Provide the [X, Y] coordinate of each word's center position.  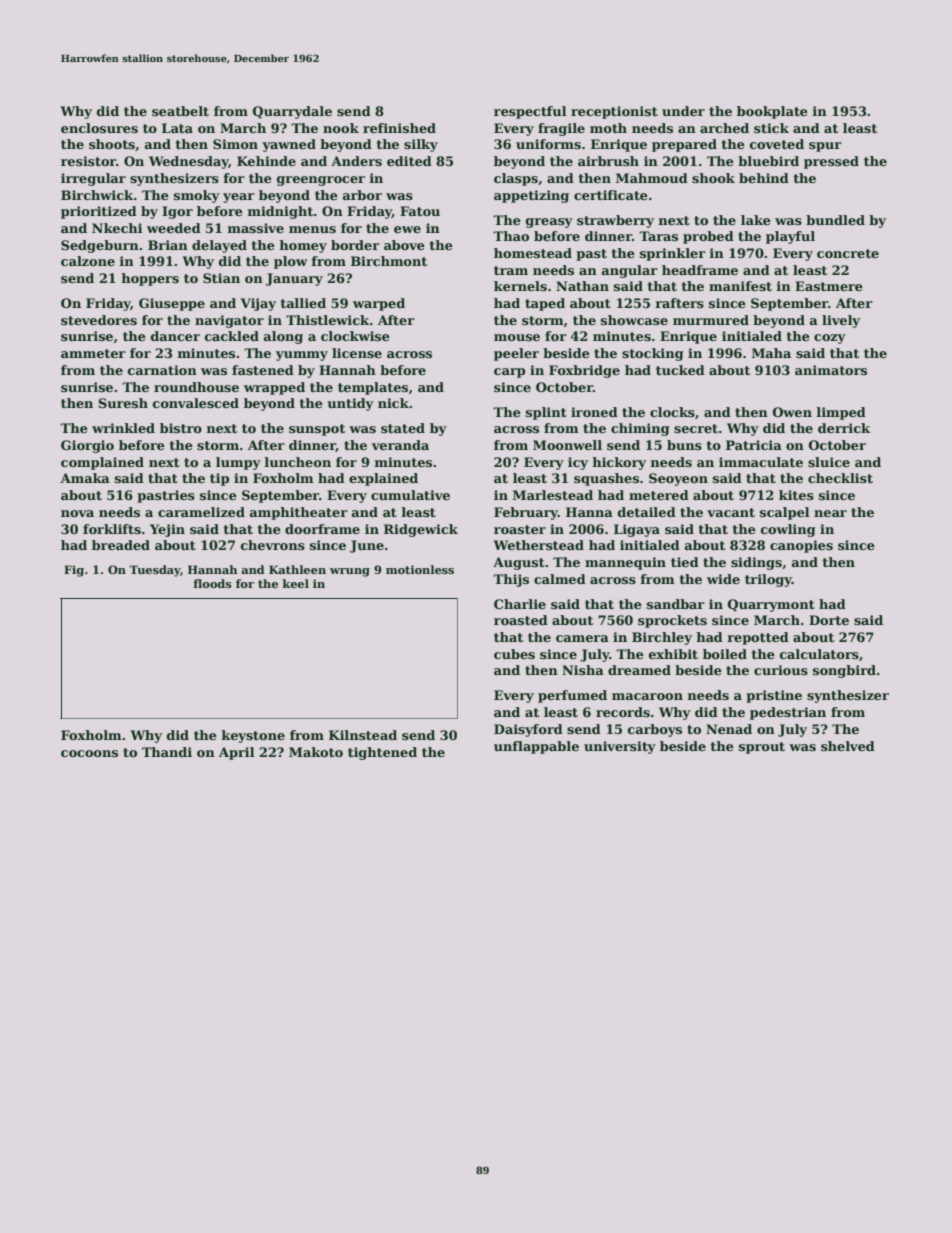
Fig [74, 571]
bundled [835, 220]
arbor [362, 195]
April [236, 753]
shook [713, 178]
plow [290, 262]
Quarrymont [771, 605]
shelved [848, 746]
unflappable [536, 747]
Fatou [420, 211]
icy [578, 463]
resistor [88, 161]
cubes [514, 654]
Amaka [85, 478]
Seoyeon [678, 479]
